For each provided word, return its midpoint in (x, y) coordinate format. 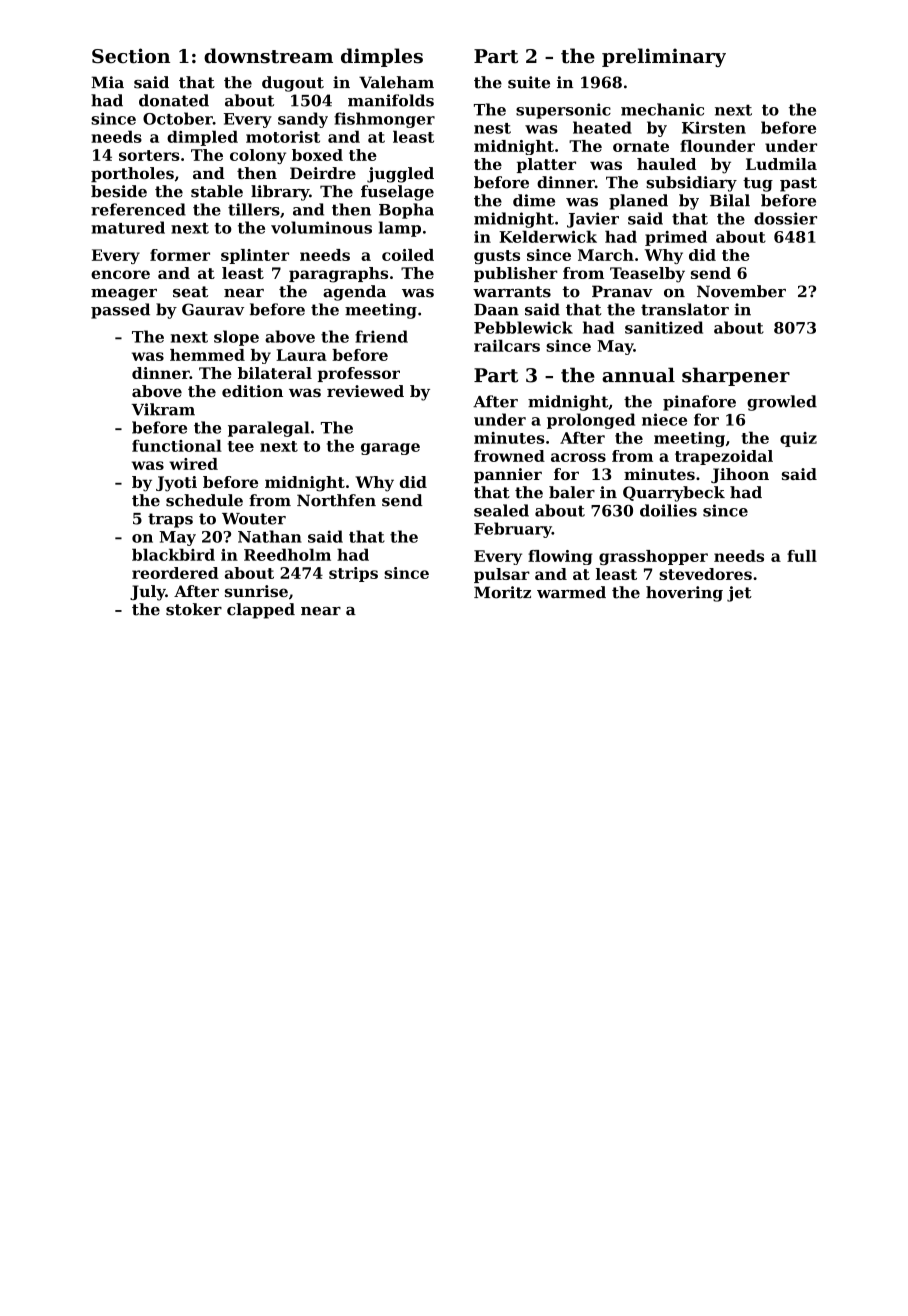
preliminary (664, 57)
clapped (261, 611)
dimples (382, 57)
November (741, 291)
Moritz (502, 592)
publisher (516, 274)
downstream (268, 56)
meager (124, 295)
